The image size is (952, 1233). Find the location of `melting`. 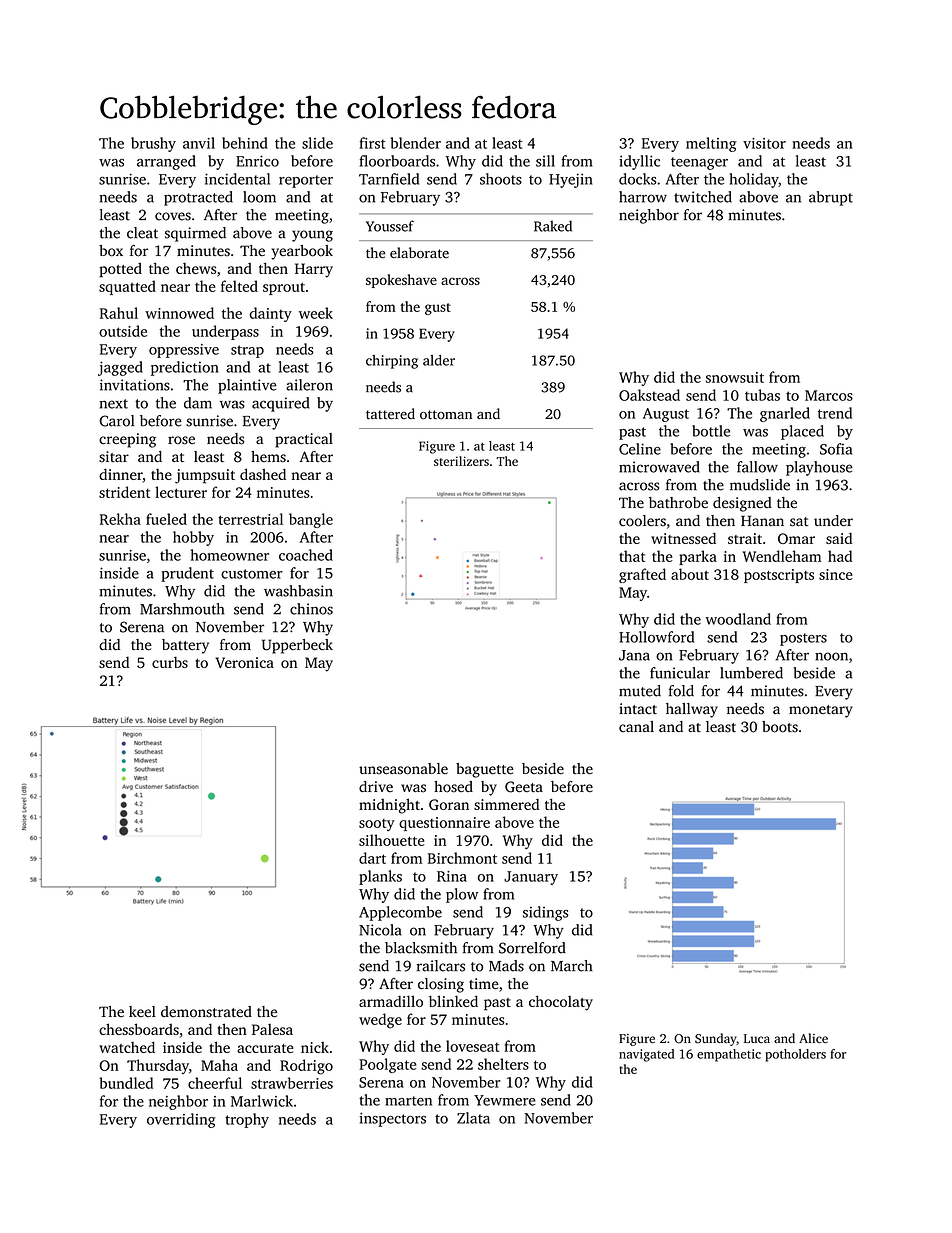

melting is located at coordinates (711, 144).
